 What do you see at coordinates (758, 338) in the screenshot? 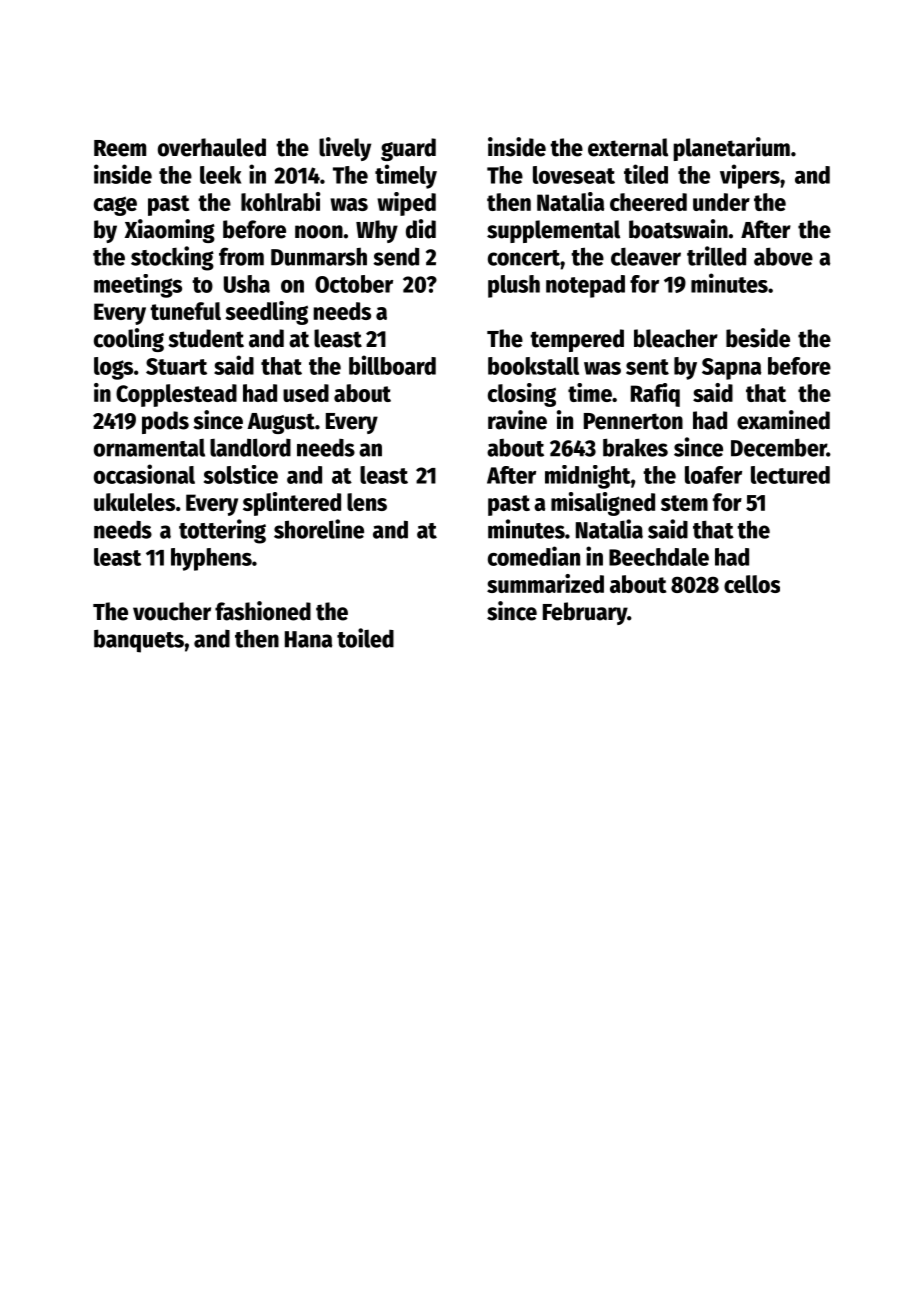
I see `beside` at bounding box center [758, 338].
